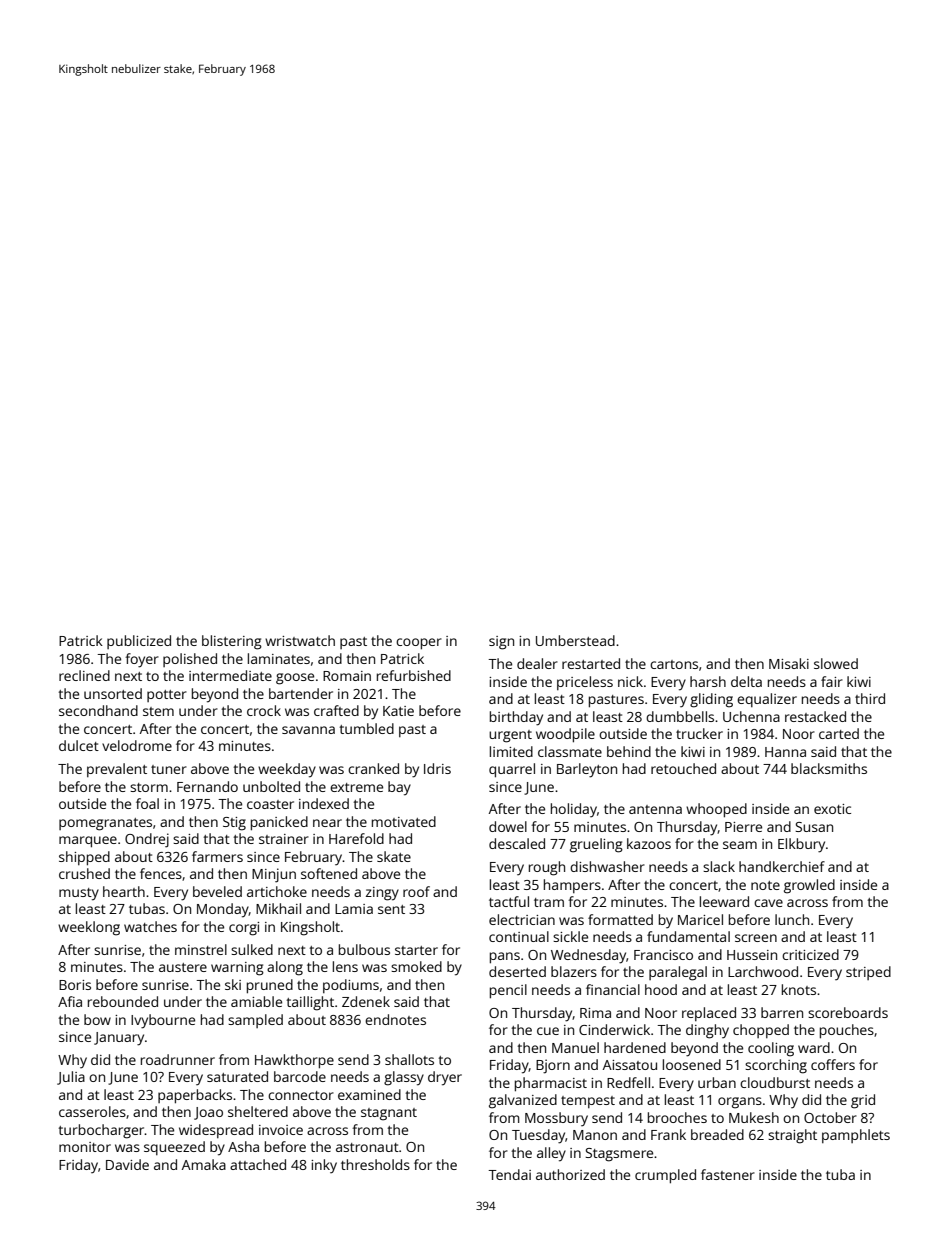 Image resolution: width=952 pixels, height=1233 pixels. I want to click on straight, so click(792, 1136).
